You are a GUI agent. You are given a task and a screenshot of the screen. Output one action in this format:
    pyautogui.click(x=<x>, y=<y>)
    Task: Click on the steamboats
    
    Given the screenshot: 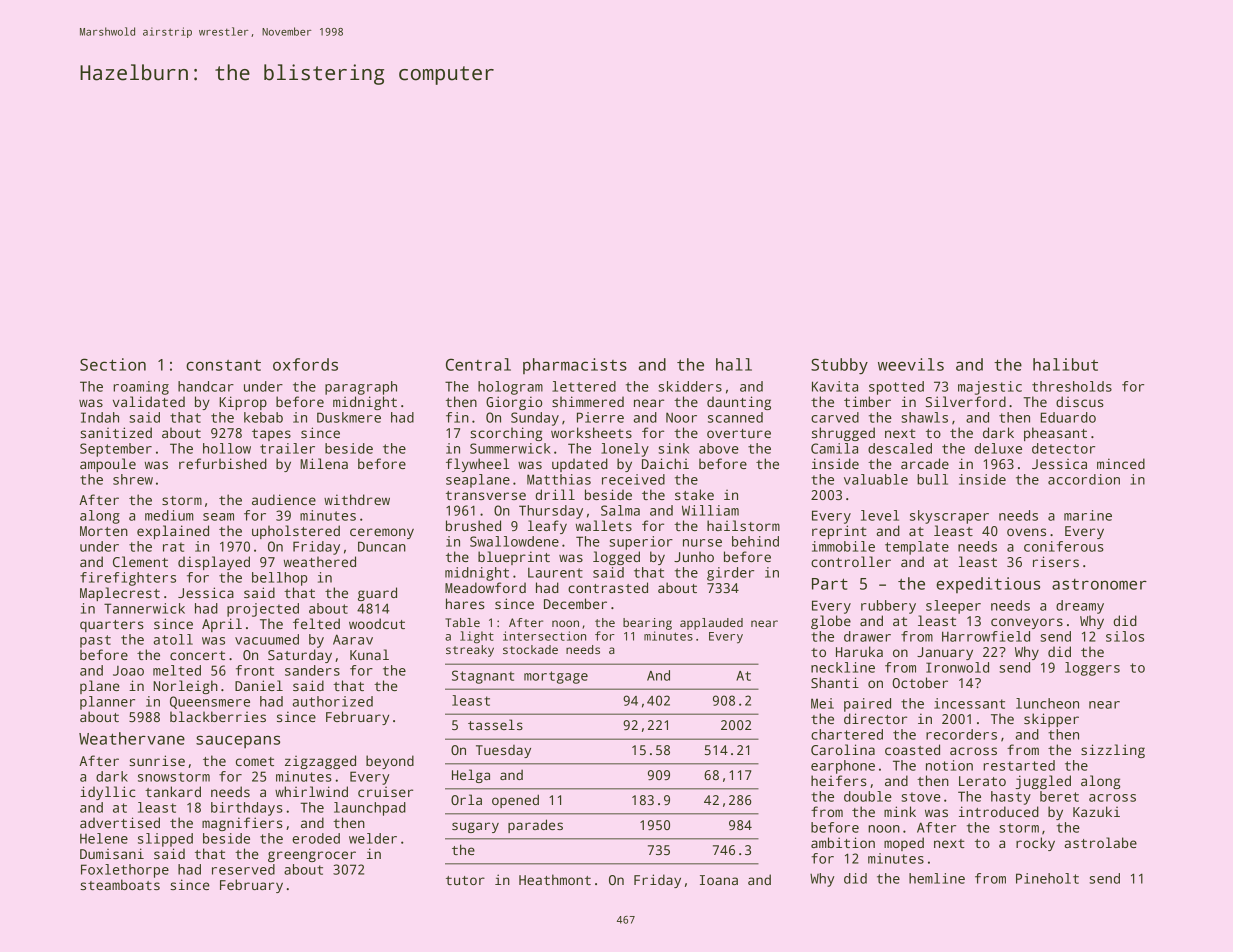 What is the action you would take?
    pyautogui.click(x=120, y=884)
